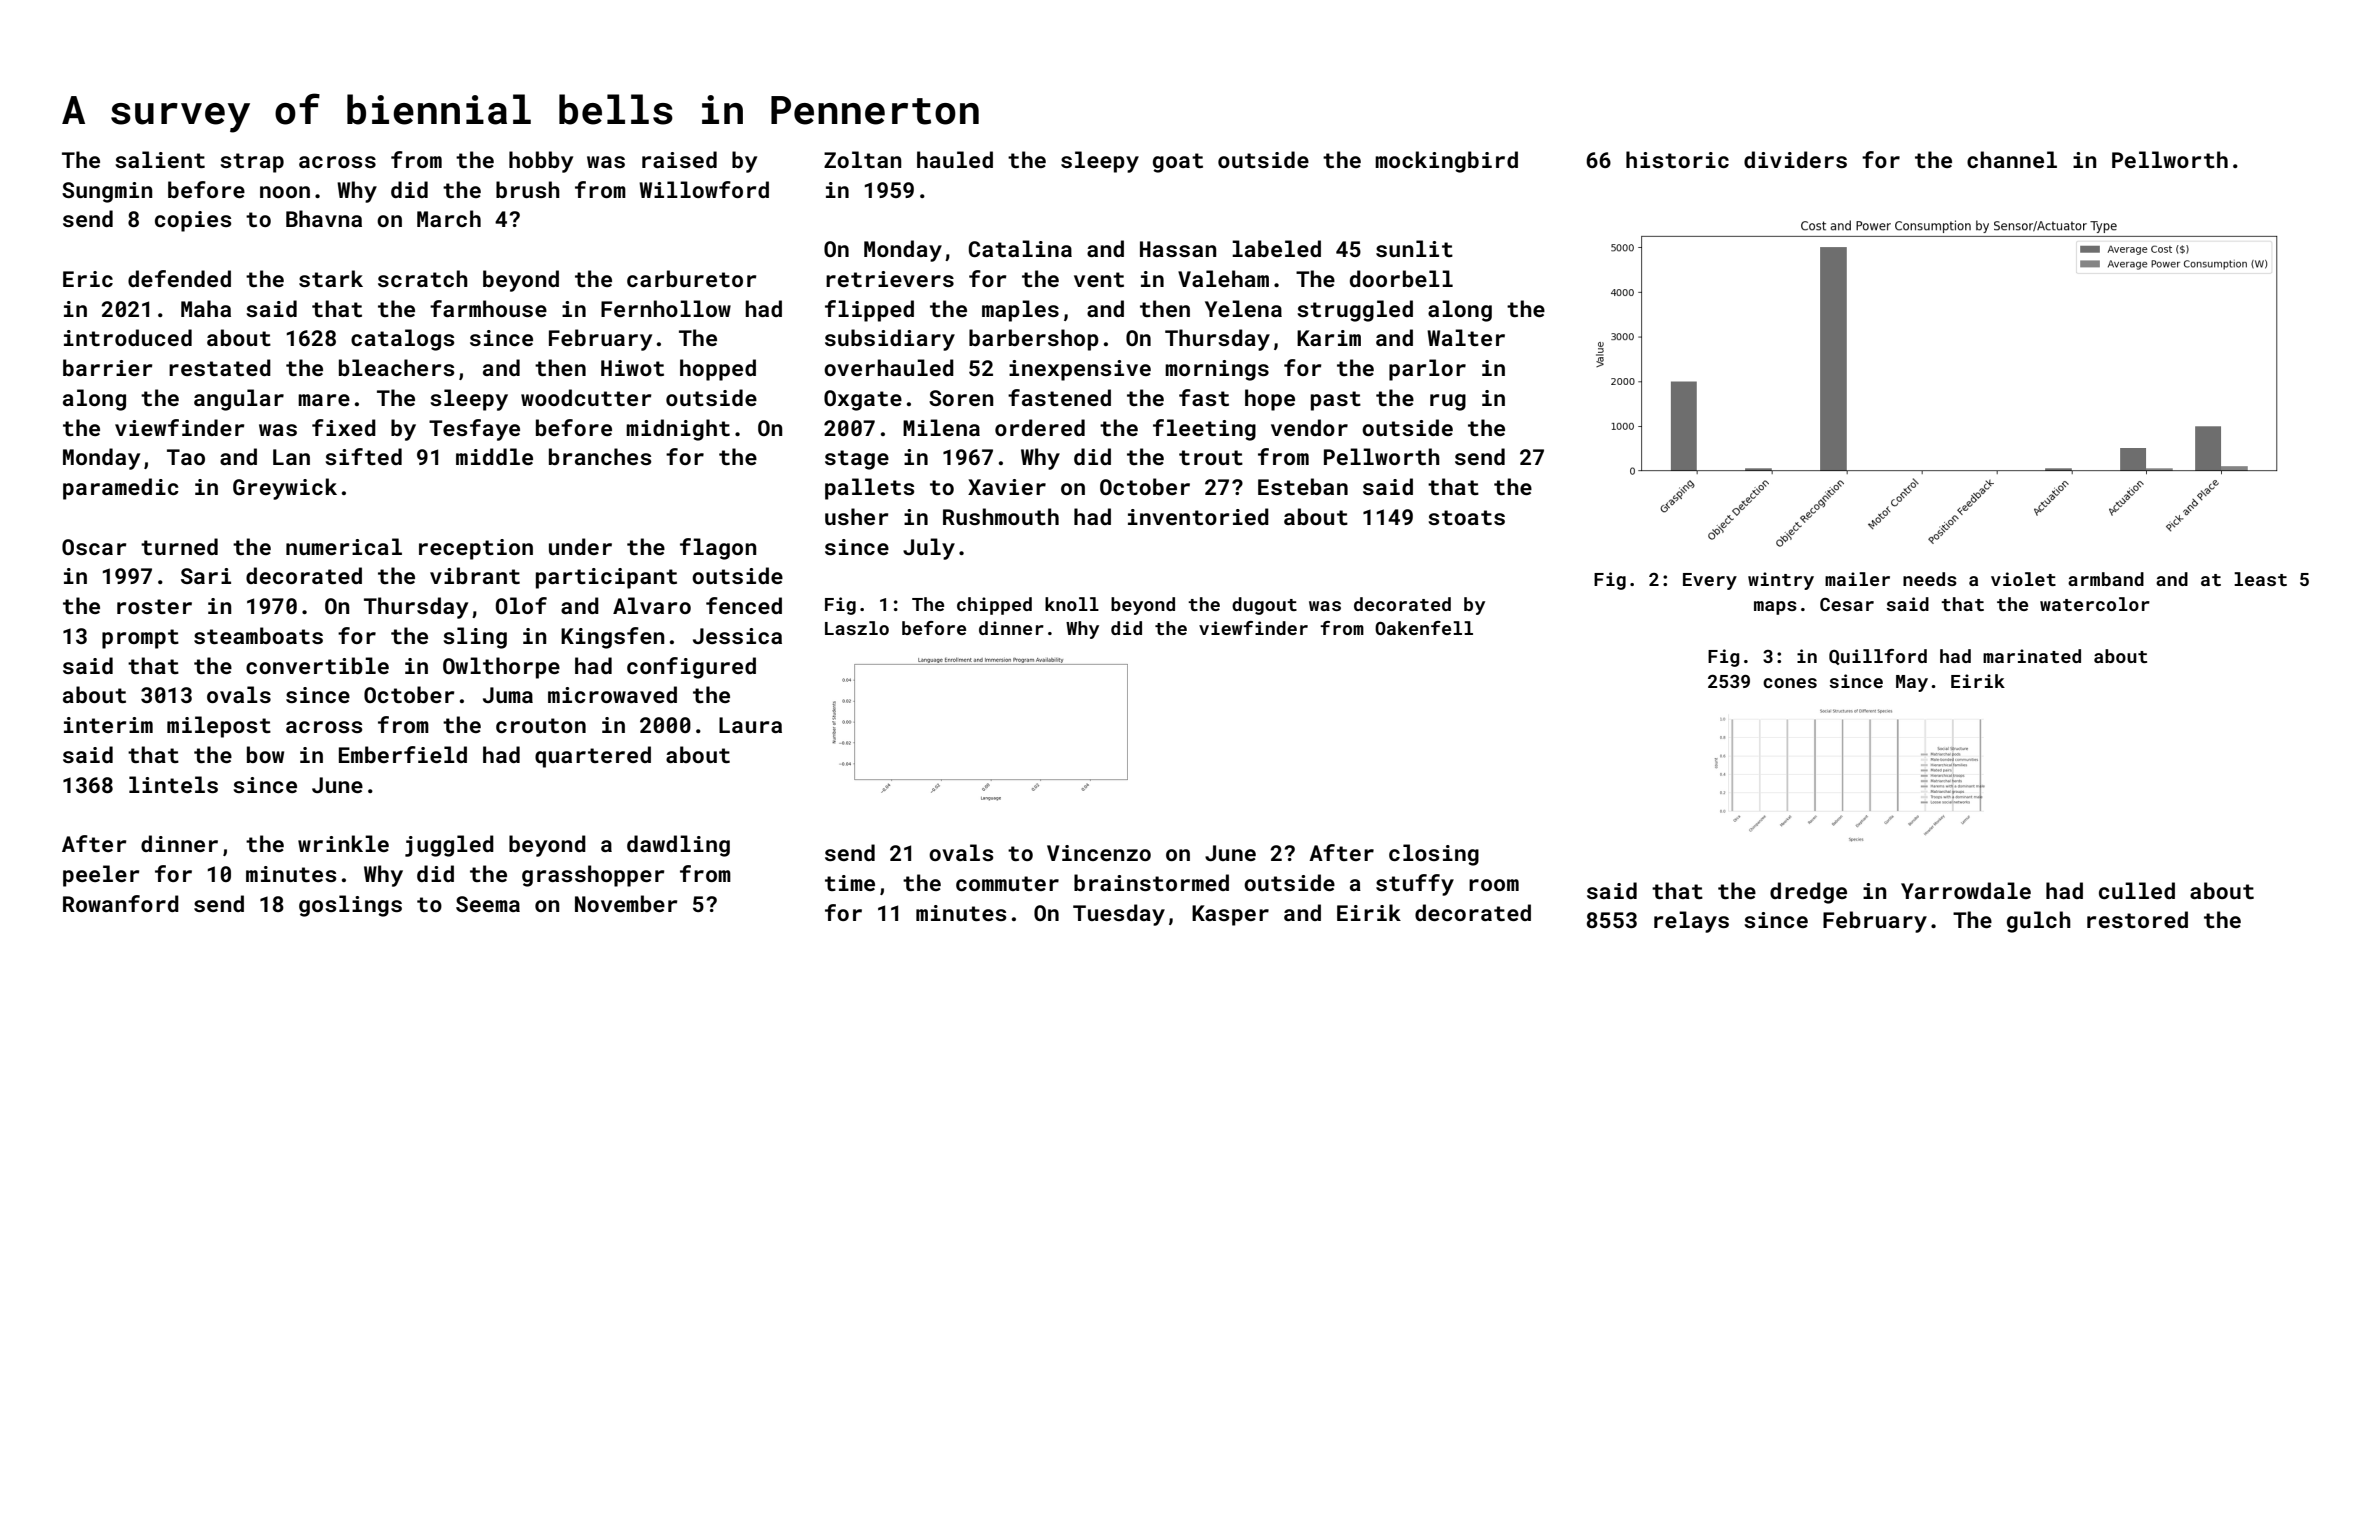 The height and width of the document is (1540, 2380). What do you see at coordinates (343, 843) in the document?
I see `wrinkle` at bounding box center [343, 843].
